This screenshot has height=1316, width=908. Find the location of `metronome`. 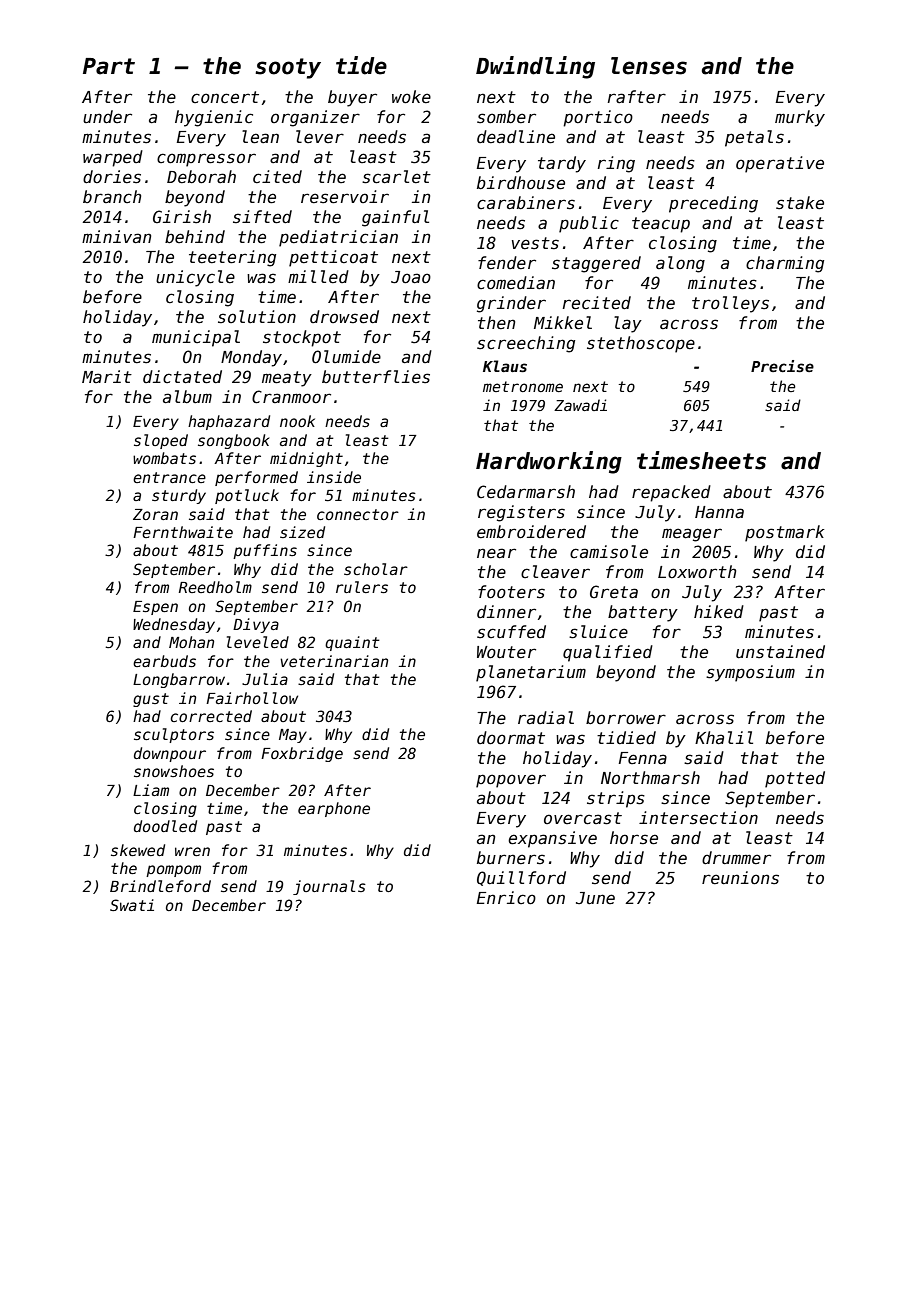

metronome is located at coordinates (523, 386).
